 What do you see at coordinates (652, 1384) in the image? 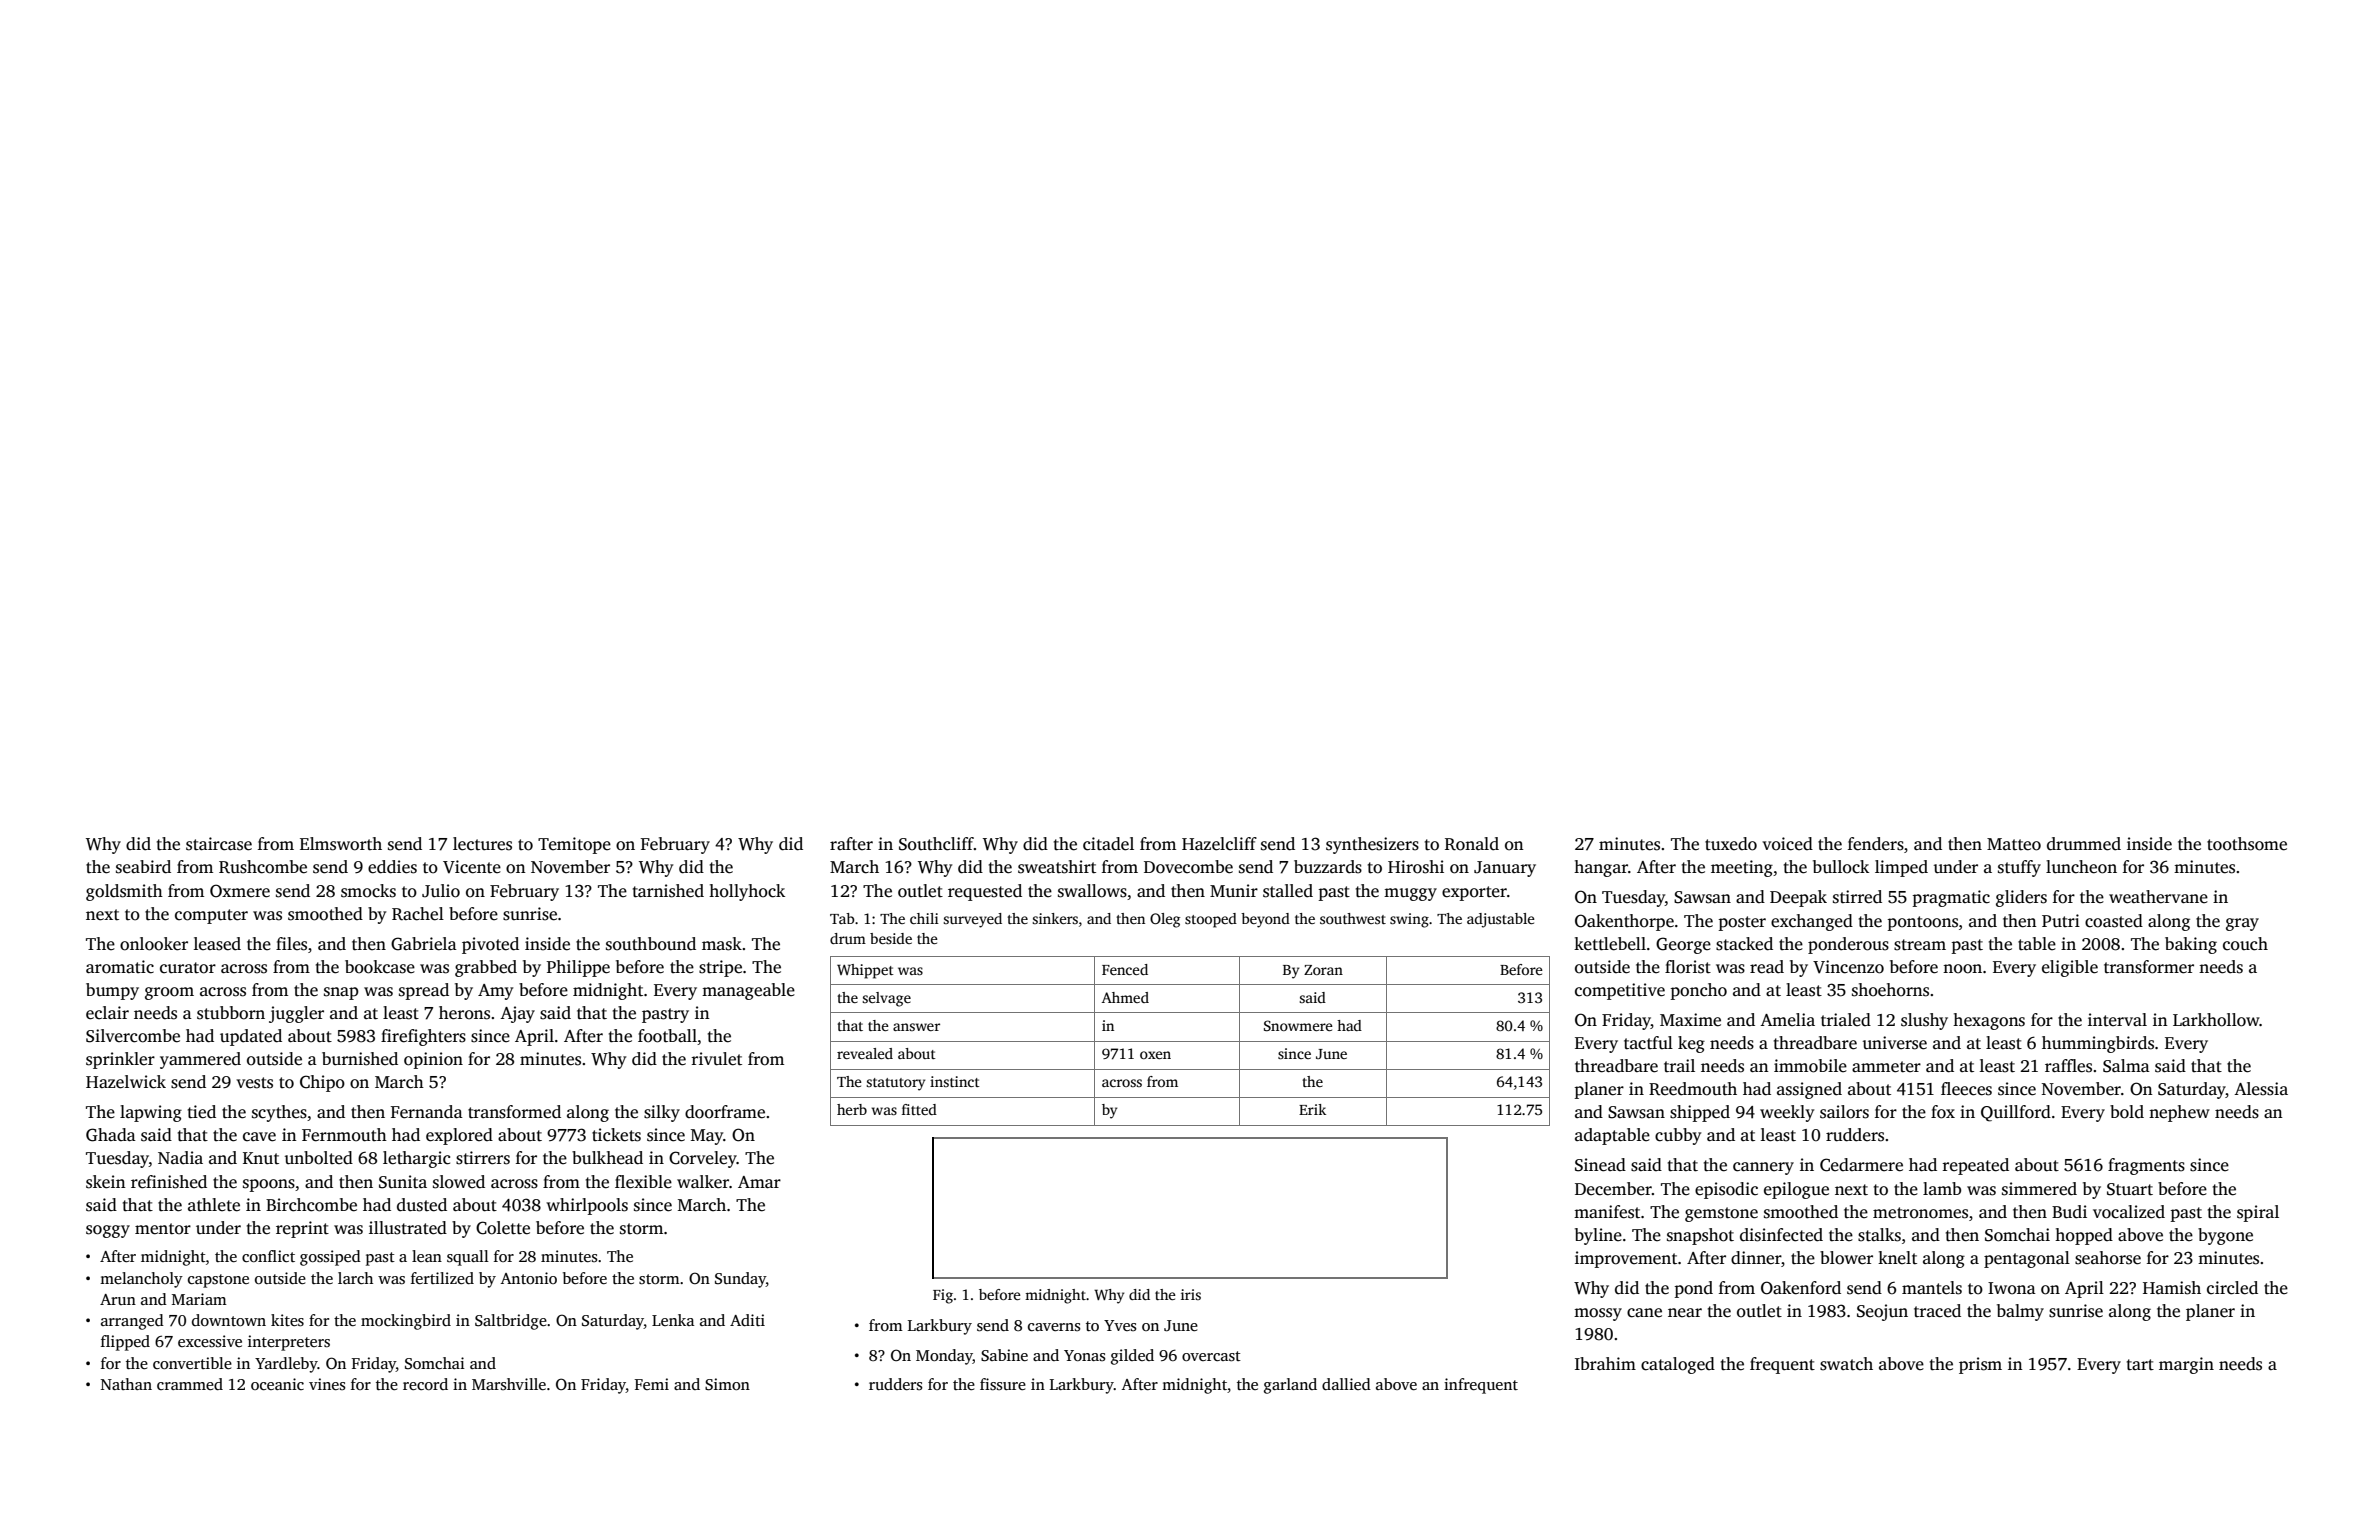
I see `Femi` at bounding box center [652, 1384].
